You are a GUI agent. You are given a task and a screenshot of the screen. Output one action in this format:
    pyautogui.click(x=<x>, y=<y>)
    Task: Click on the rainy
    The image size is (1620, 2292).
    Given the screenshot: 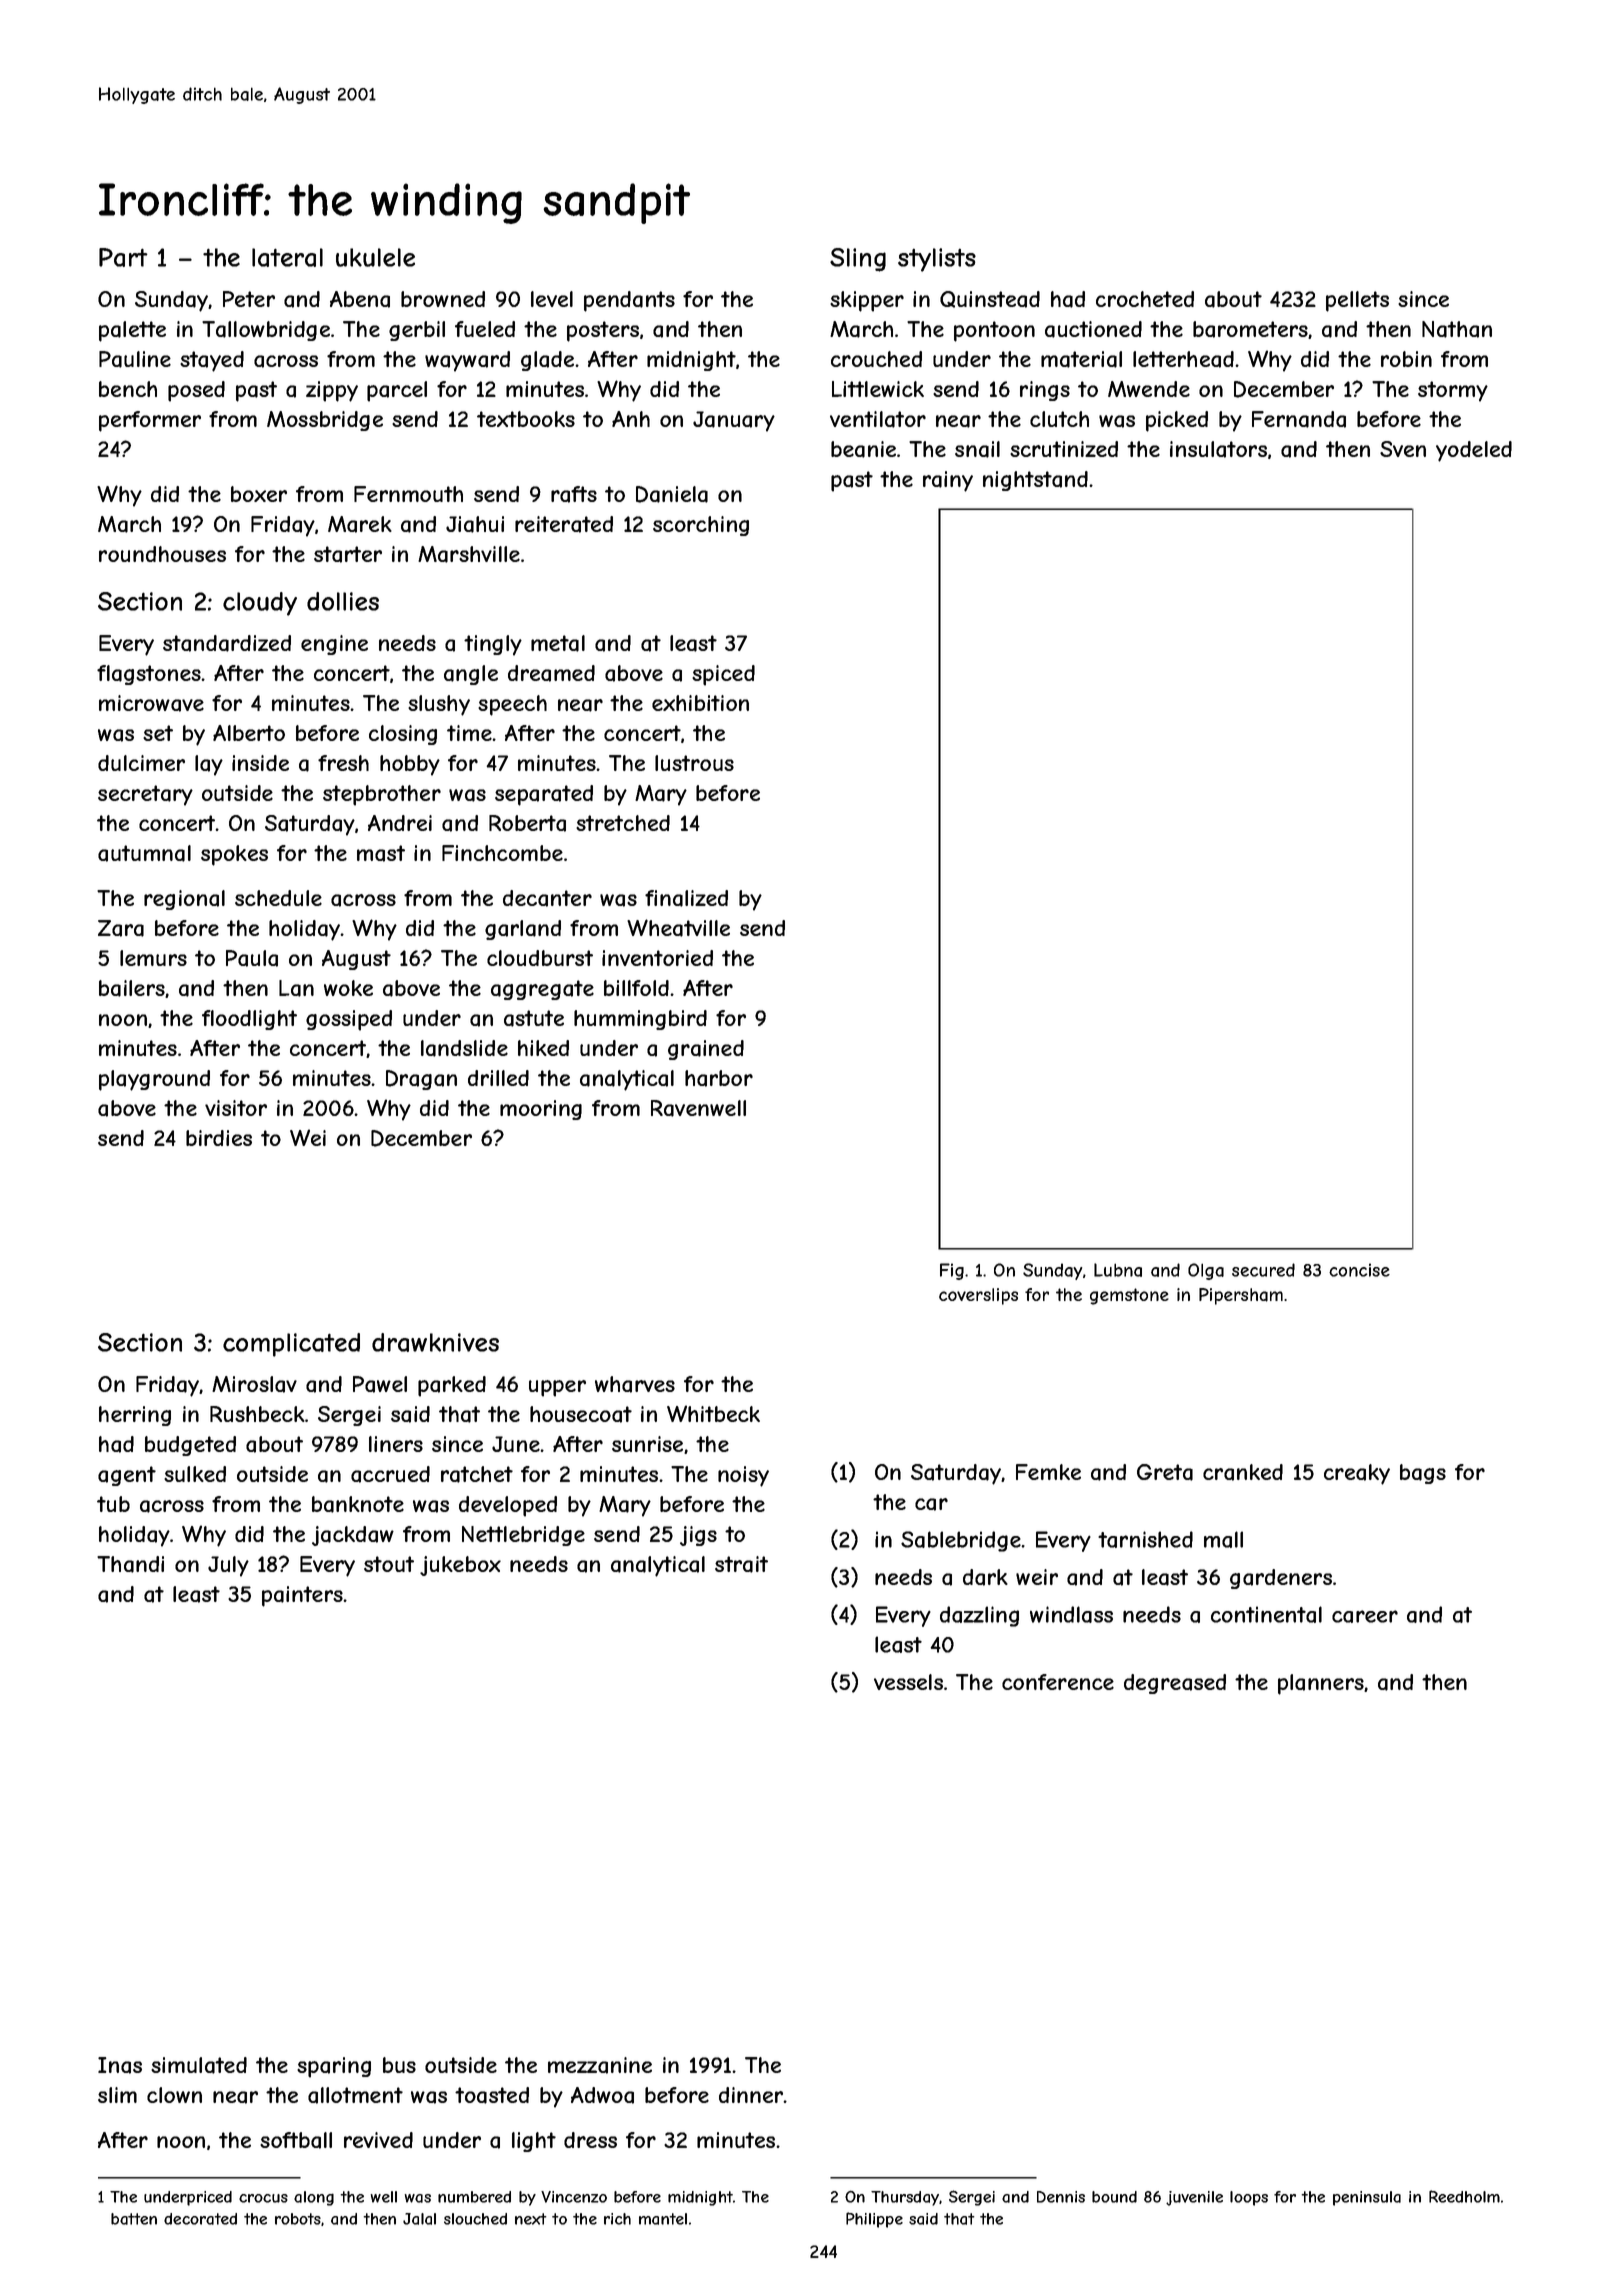 What is the action you would take?
    pyautogui.click(x=948, y=481)
